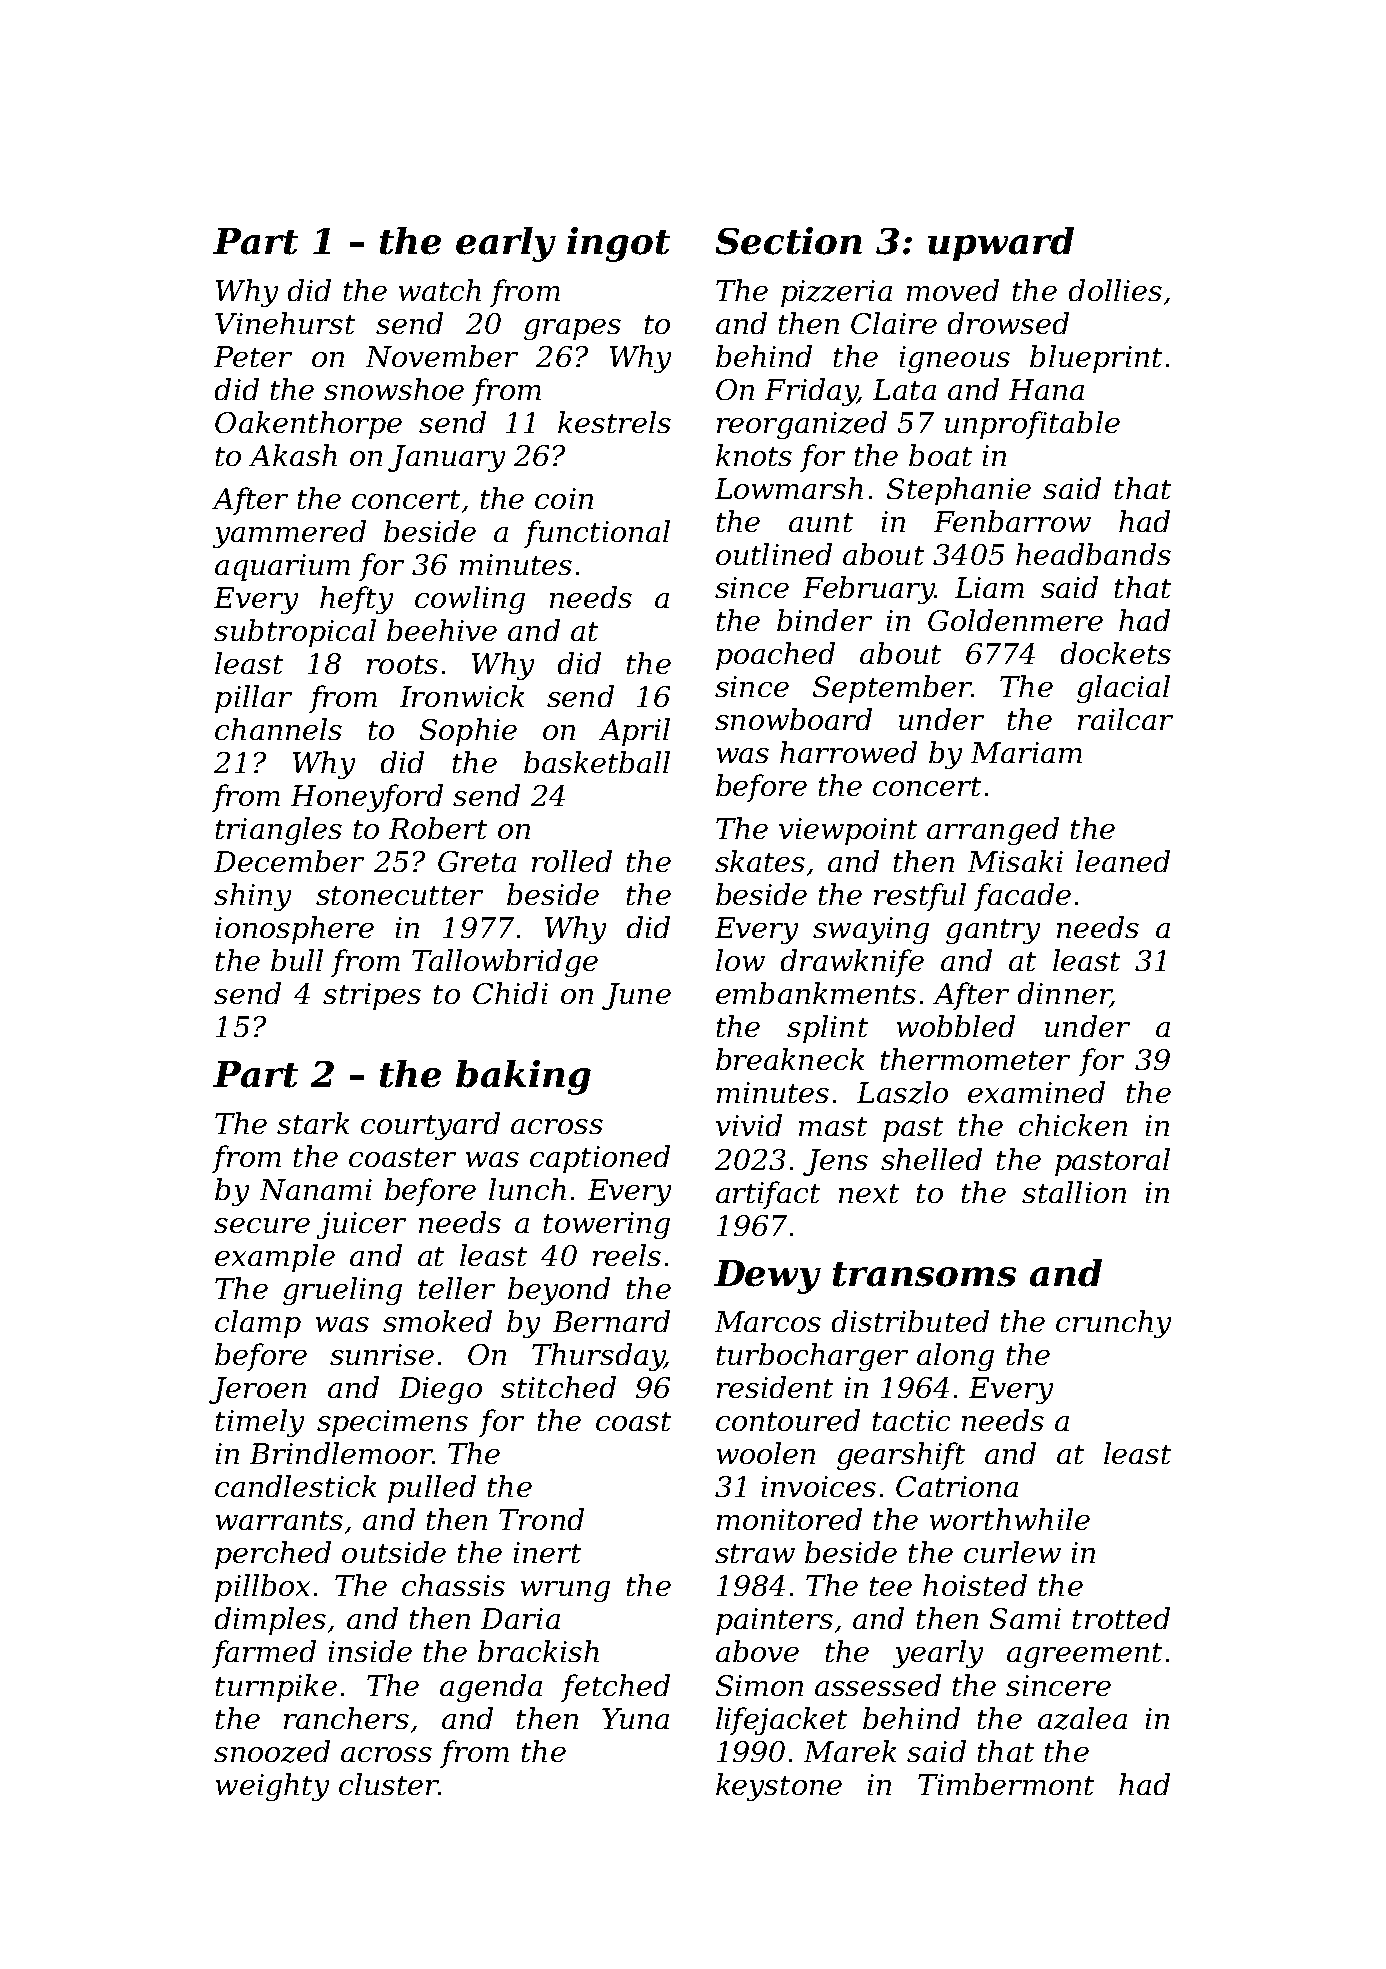 This screenshot has height=1969, width=1386. Describe the element at coordinates (272, 1787) in the screenshot. I see `weighty` at that location.
